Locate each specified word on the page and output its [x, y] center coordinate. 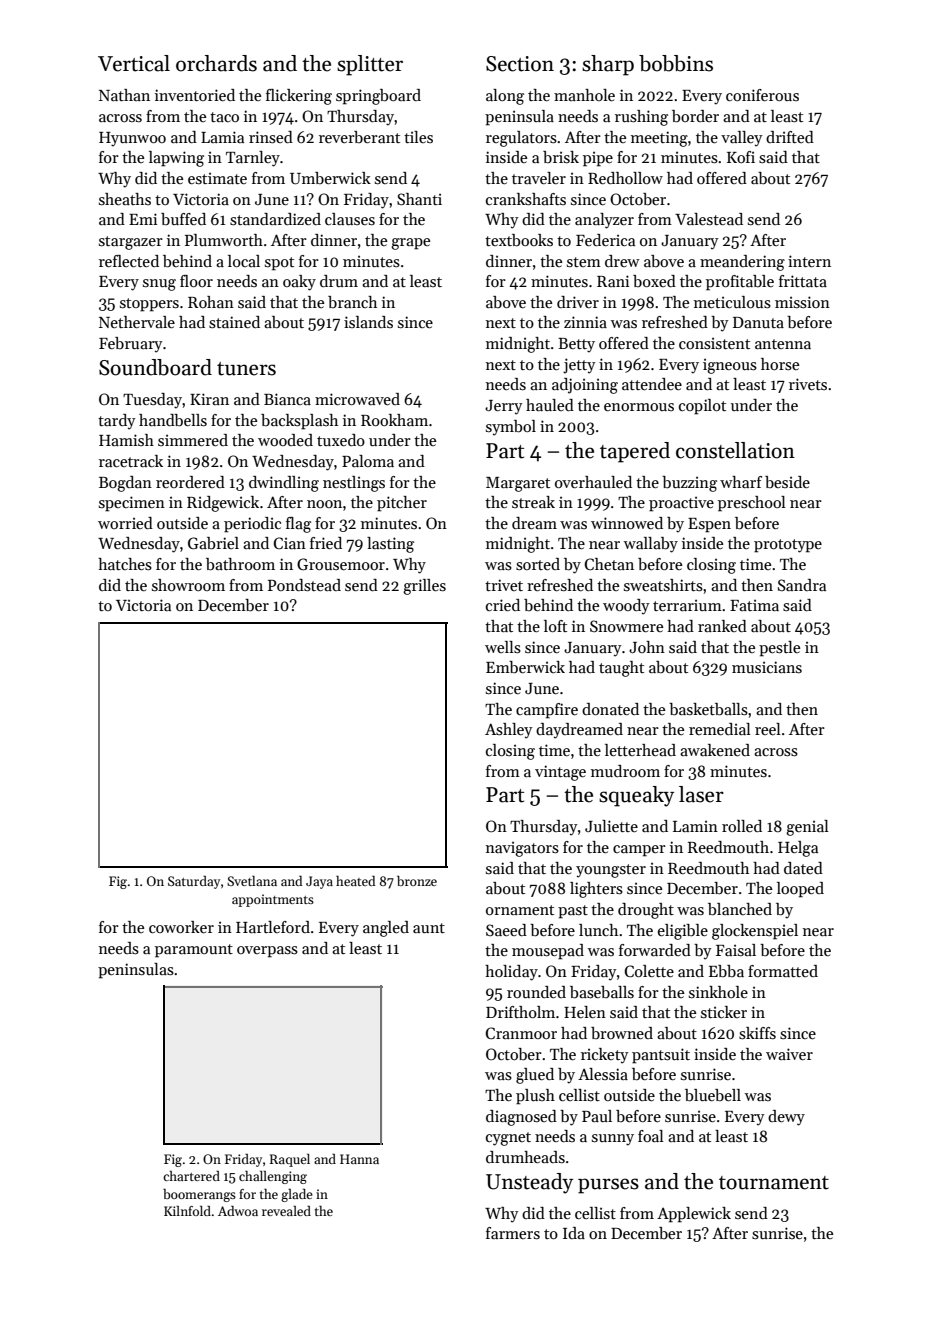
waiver [789, 1054]
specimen [132, 504]
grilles [424, 587]
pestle [779, 649]
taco [224, 117]
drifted [790, 137]
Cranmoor [521, 1033]
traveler [539, 178]
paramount [194, 951]
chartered [191, 1176]
